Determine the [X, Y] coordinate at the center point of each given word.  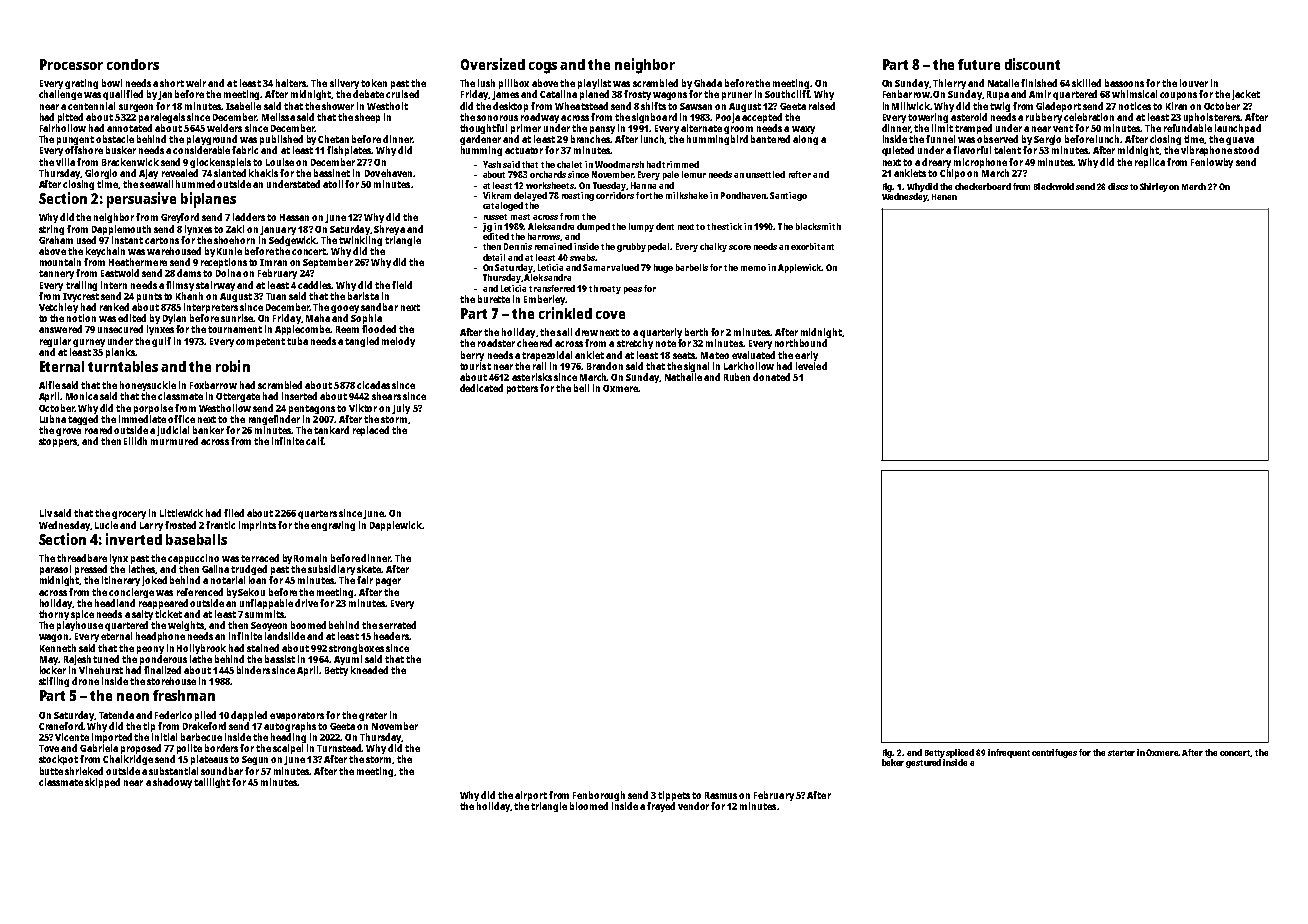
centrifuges [1054, 753]
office [181, 419]
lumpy [641, 227]
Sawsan [696, 106]
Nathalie [683, 377]
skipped [102, 783]
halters [291, 83]
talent [1007, 150]
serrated [397, 625]
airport [531, 796]
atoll [333, 184]
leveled [811, 366]
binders [253, 670]
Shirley [1154, 187]
